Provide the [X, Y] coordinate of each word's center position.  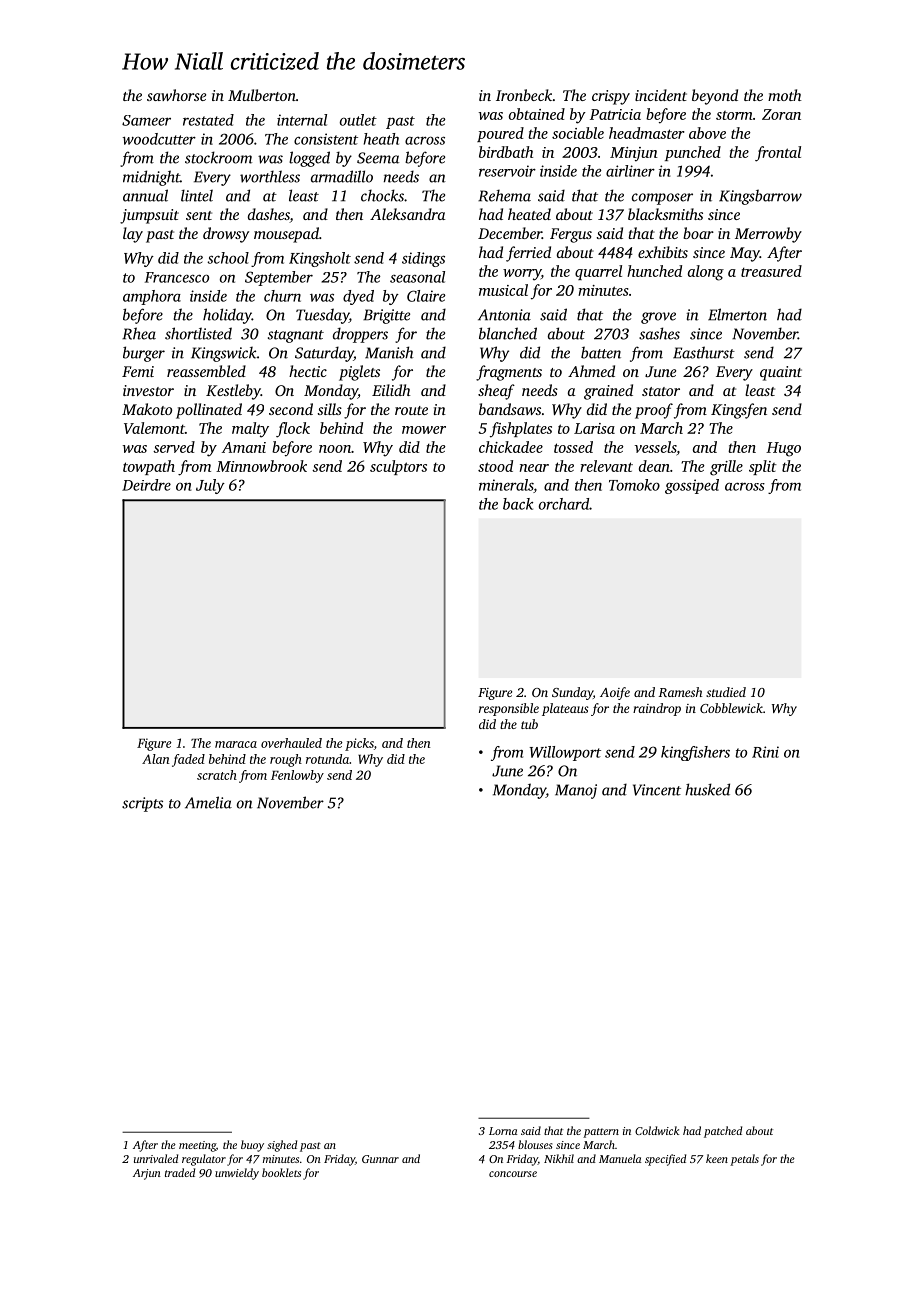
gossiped [692, 486]
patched [723, 1132]
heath [381, 139]
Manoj [576, 791]
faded [188, 760]
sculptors [398, 467]
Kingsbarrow [760, 197]
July [210, 486]
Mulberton [262, 95]
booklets [281, 1172]
